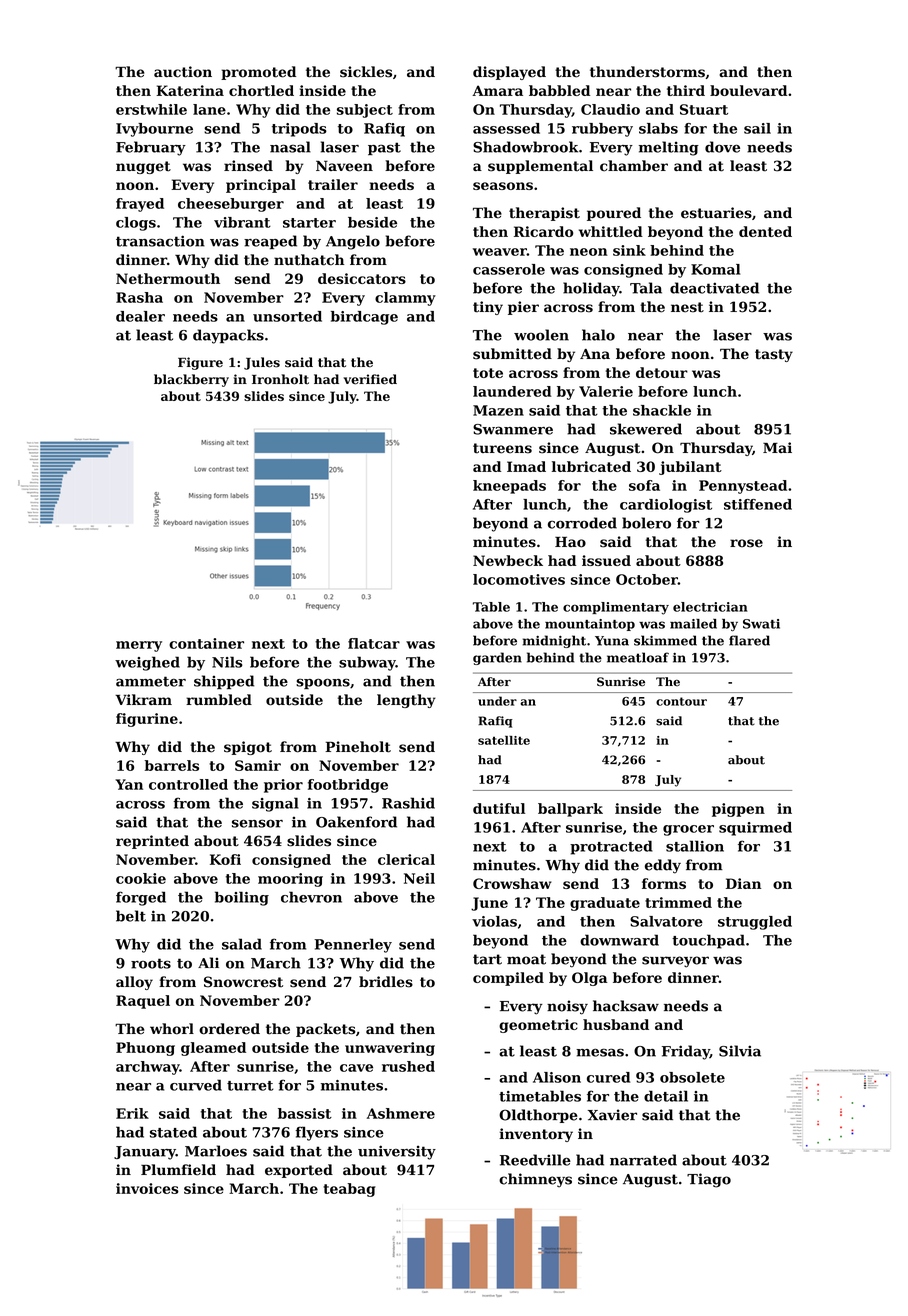 The width and height of the screenshot is (908, 1316). What do you see at coordinates (261, 186) in the screenshot?
I see `principal` at bounding box center [261, 186].
